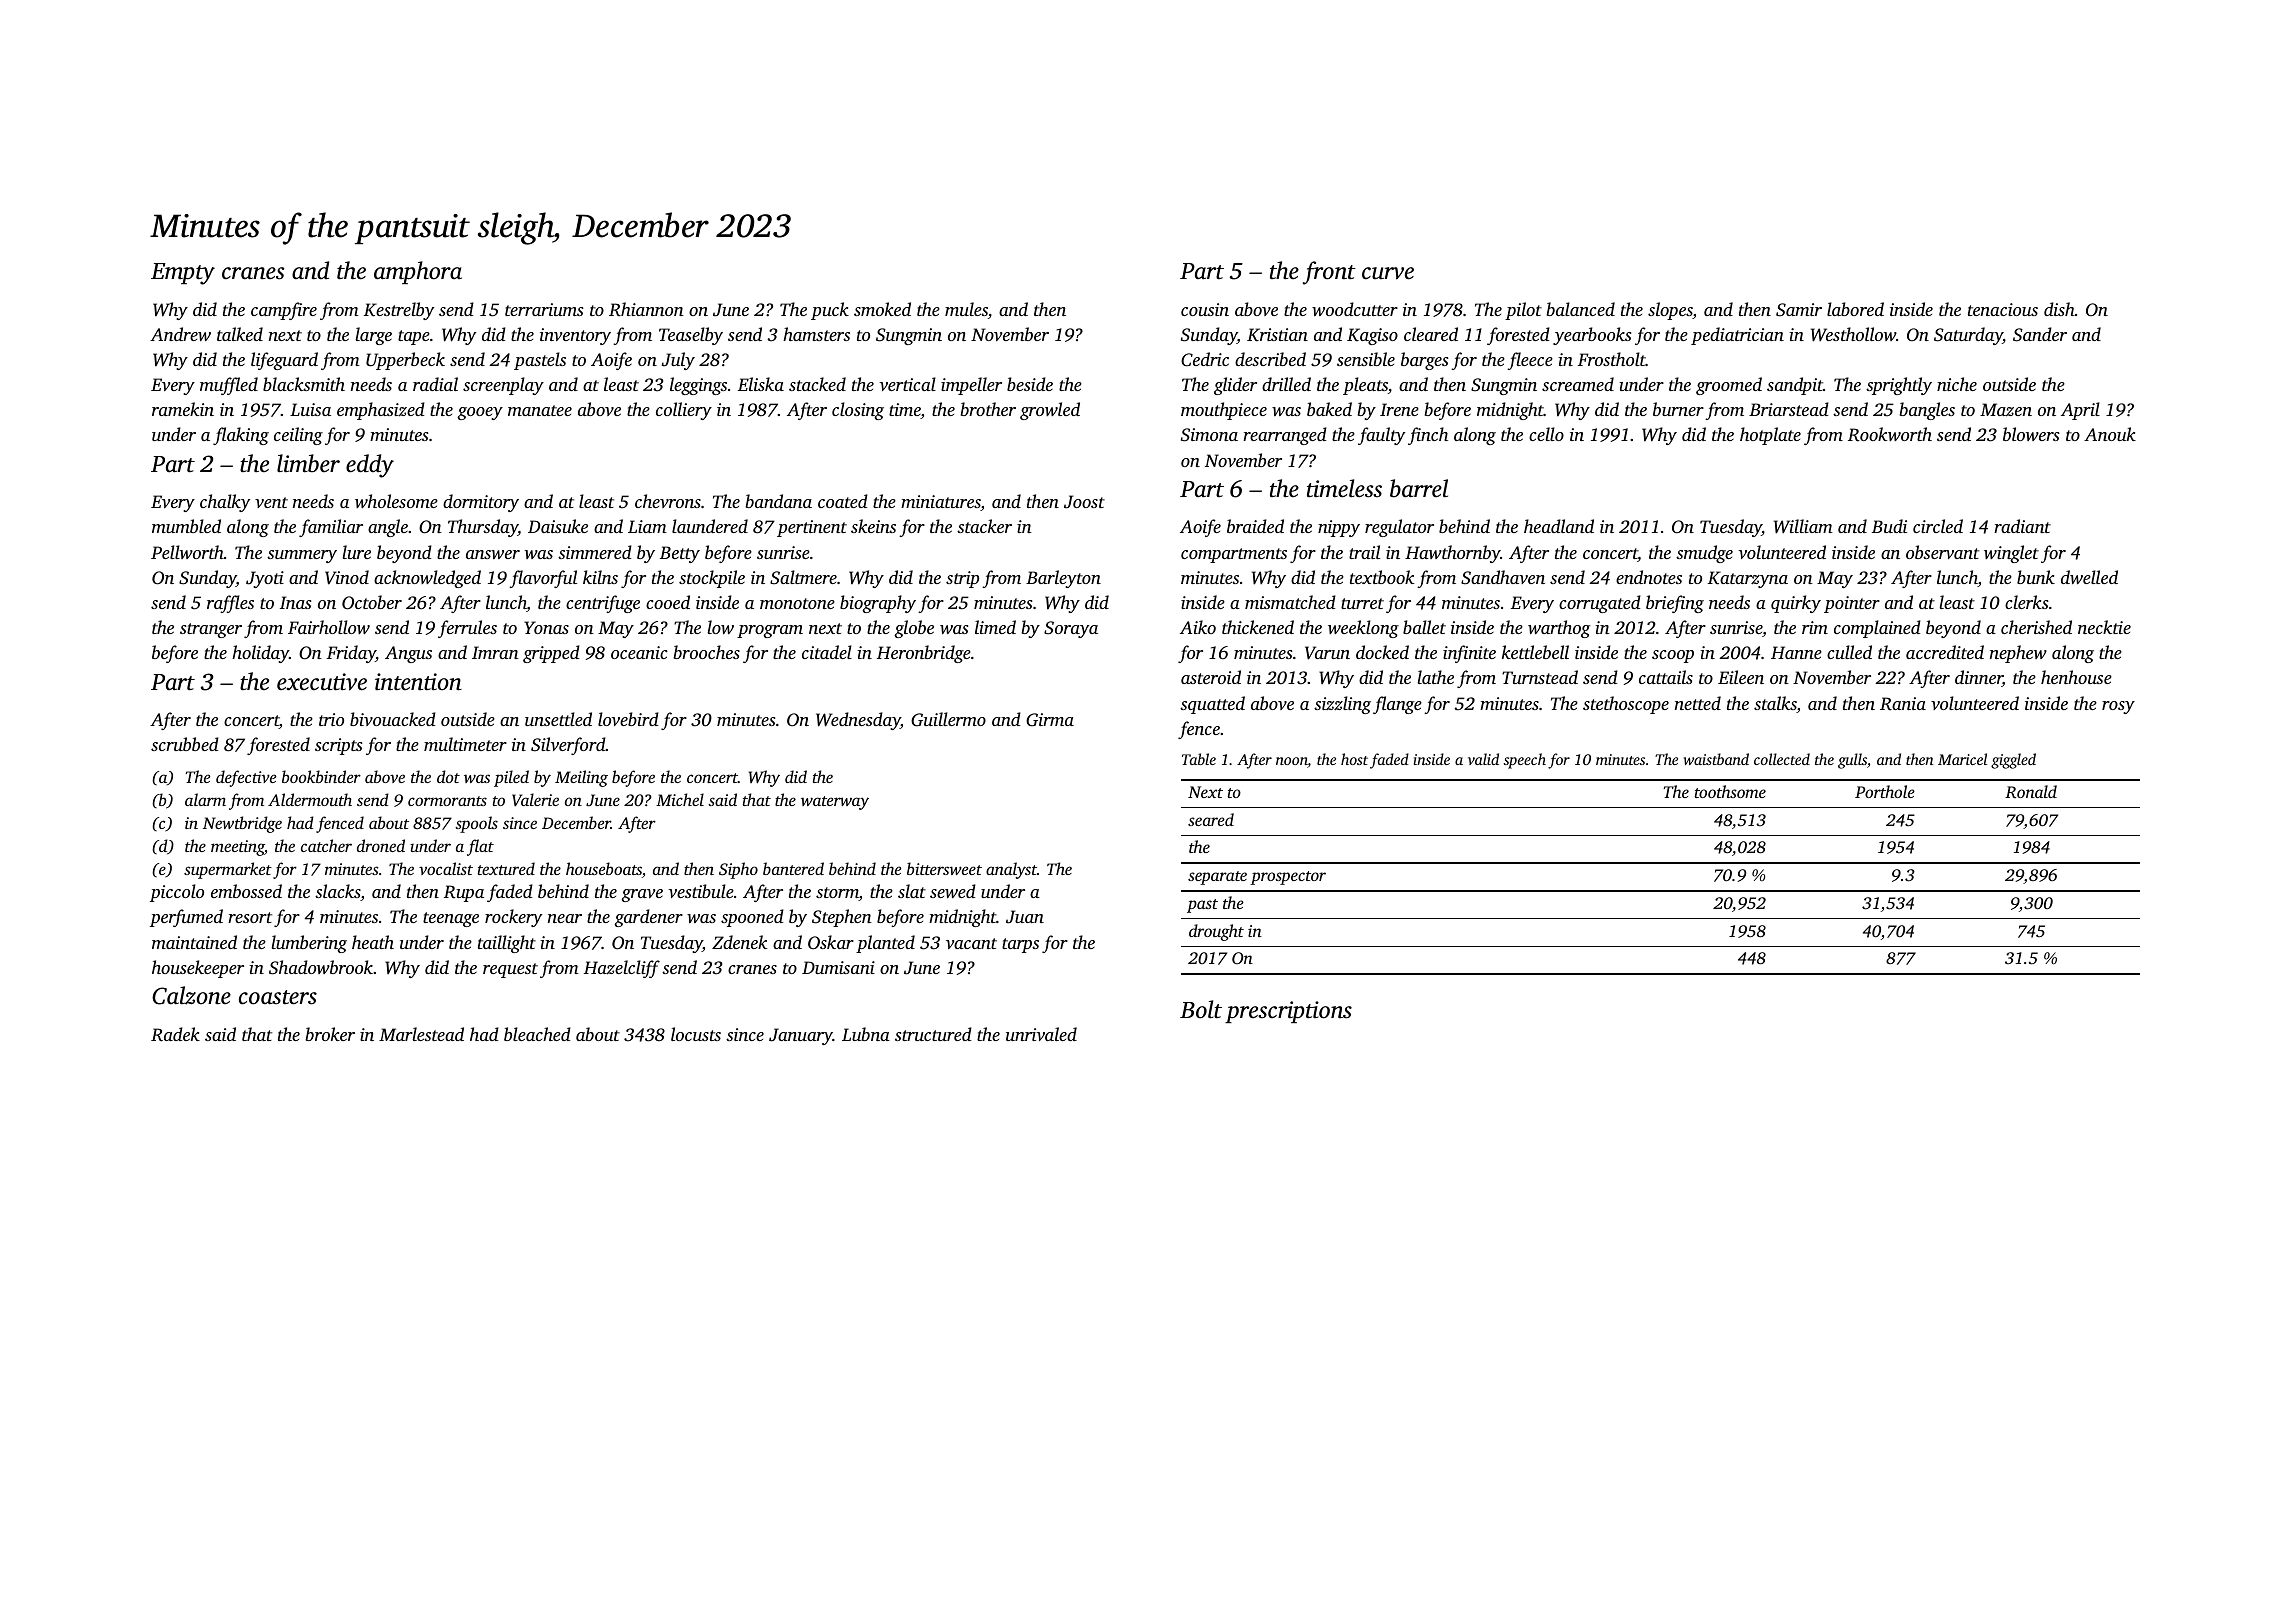 Image resolution: width=2292 pixels, height=1620 pixels. What do you see at coordinates (2031, 791) in the image?
I see `Ronald` at bounding box center [2031, 791].
